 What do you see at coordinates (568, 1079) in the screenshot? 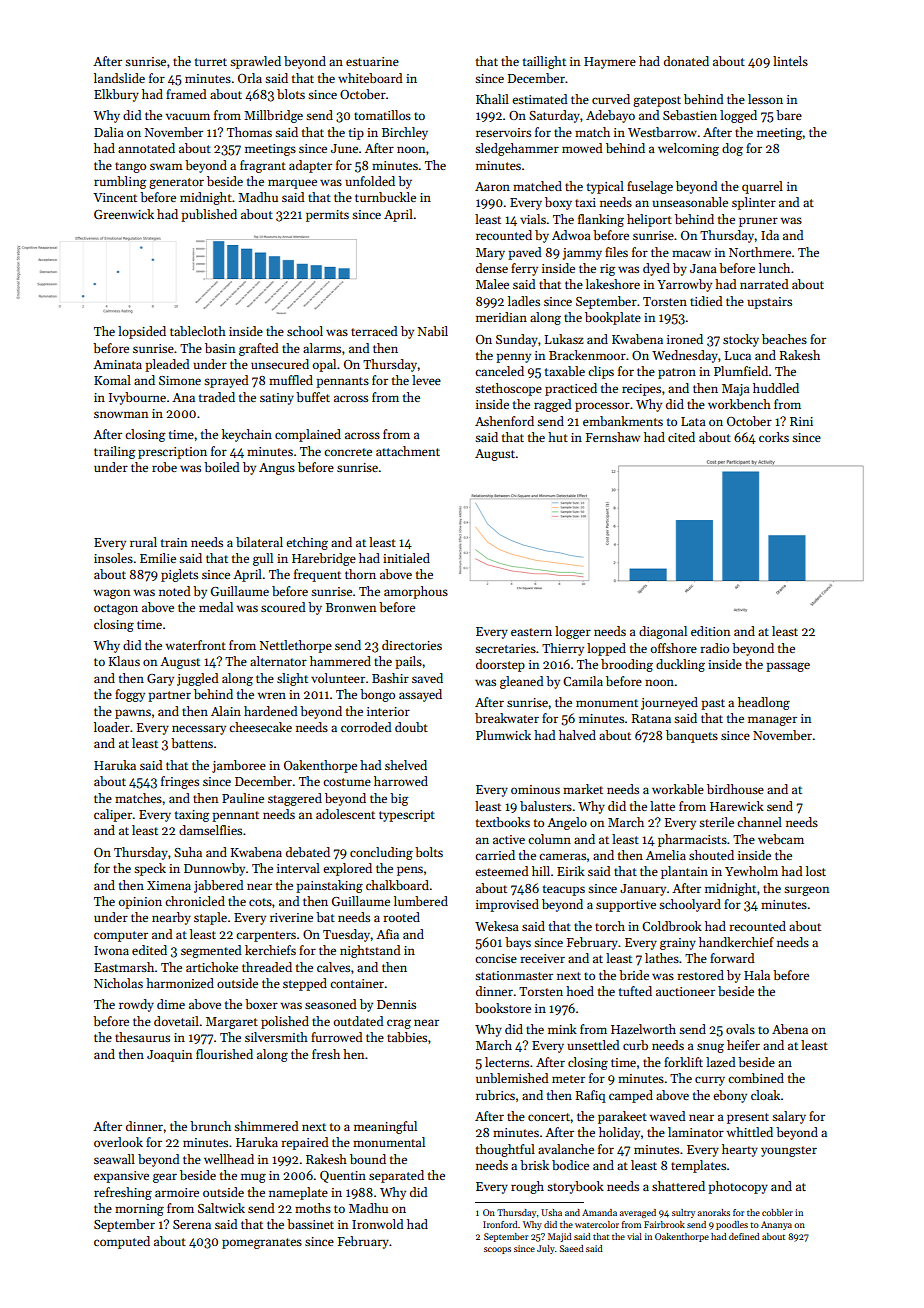
I see `meter` at bounding box center [568, 1079].
